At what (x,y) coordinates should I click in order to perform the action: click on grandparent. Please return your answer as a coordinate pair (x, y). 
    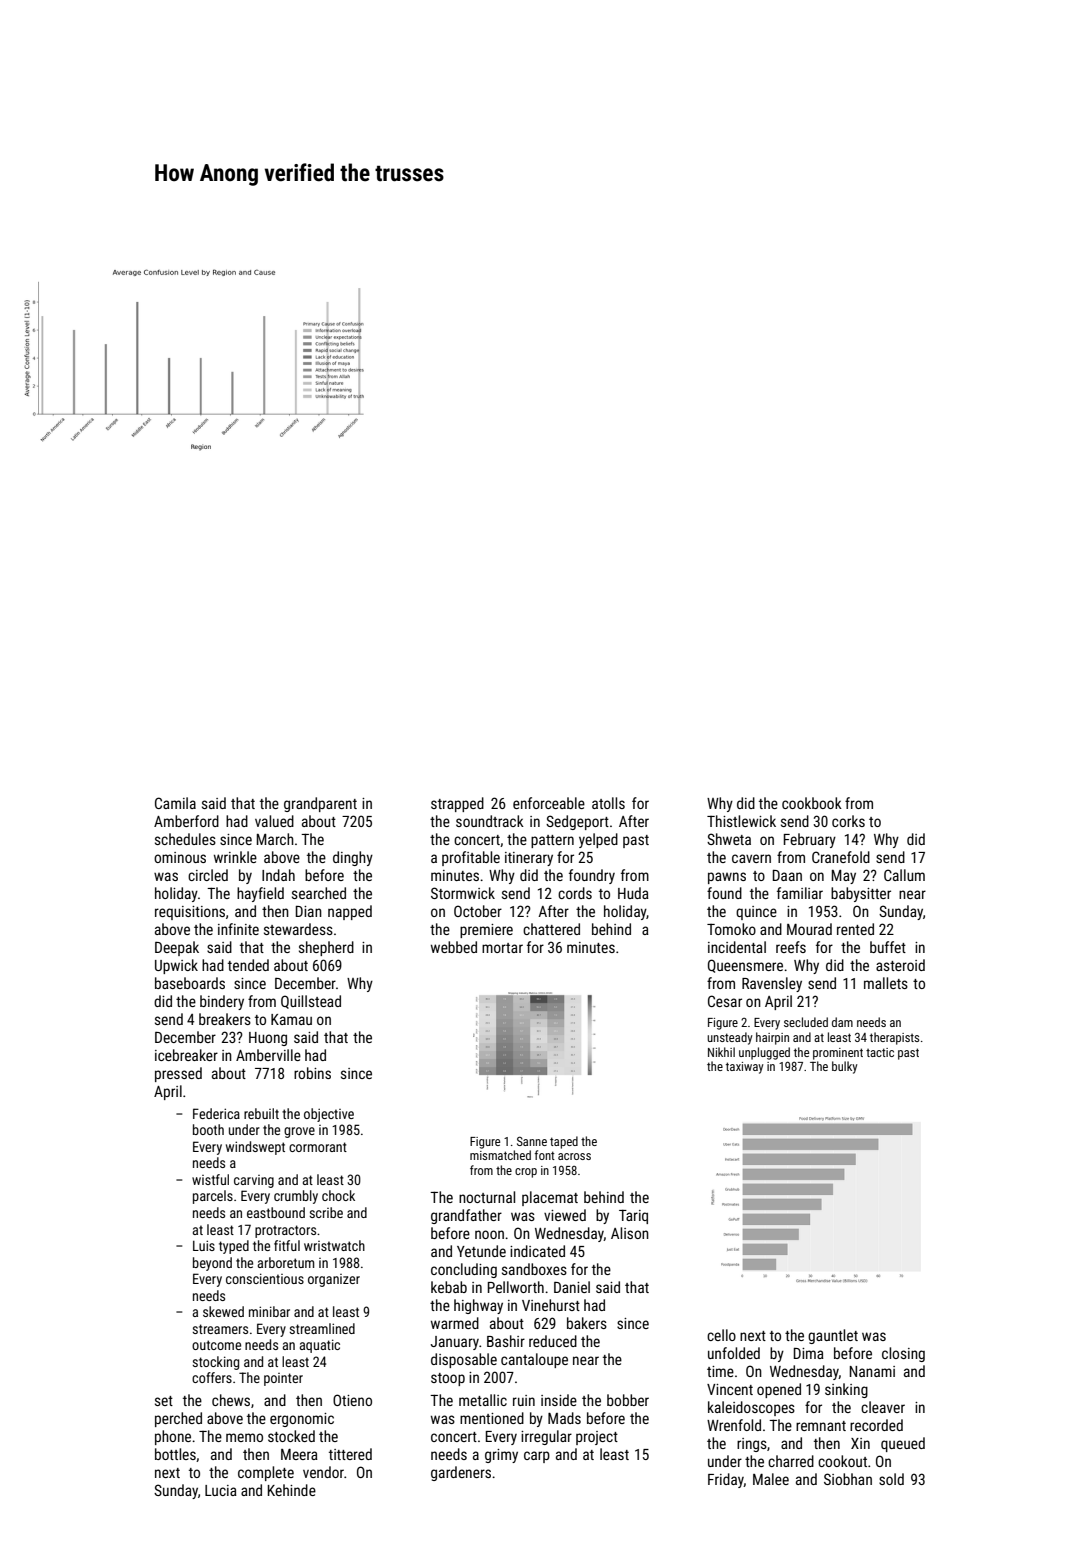
    Looking at the image, I should click on (320, 804).
